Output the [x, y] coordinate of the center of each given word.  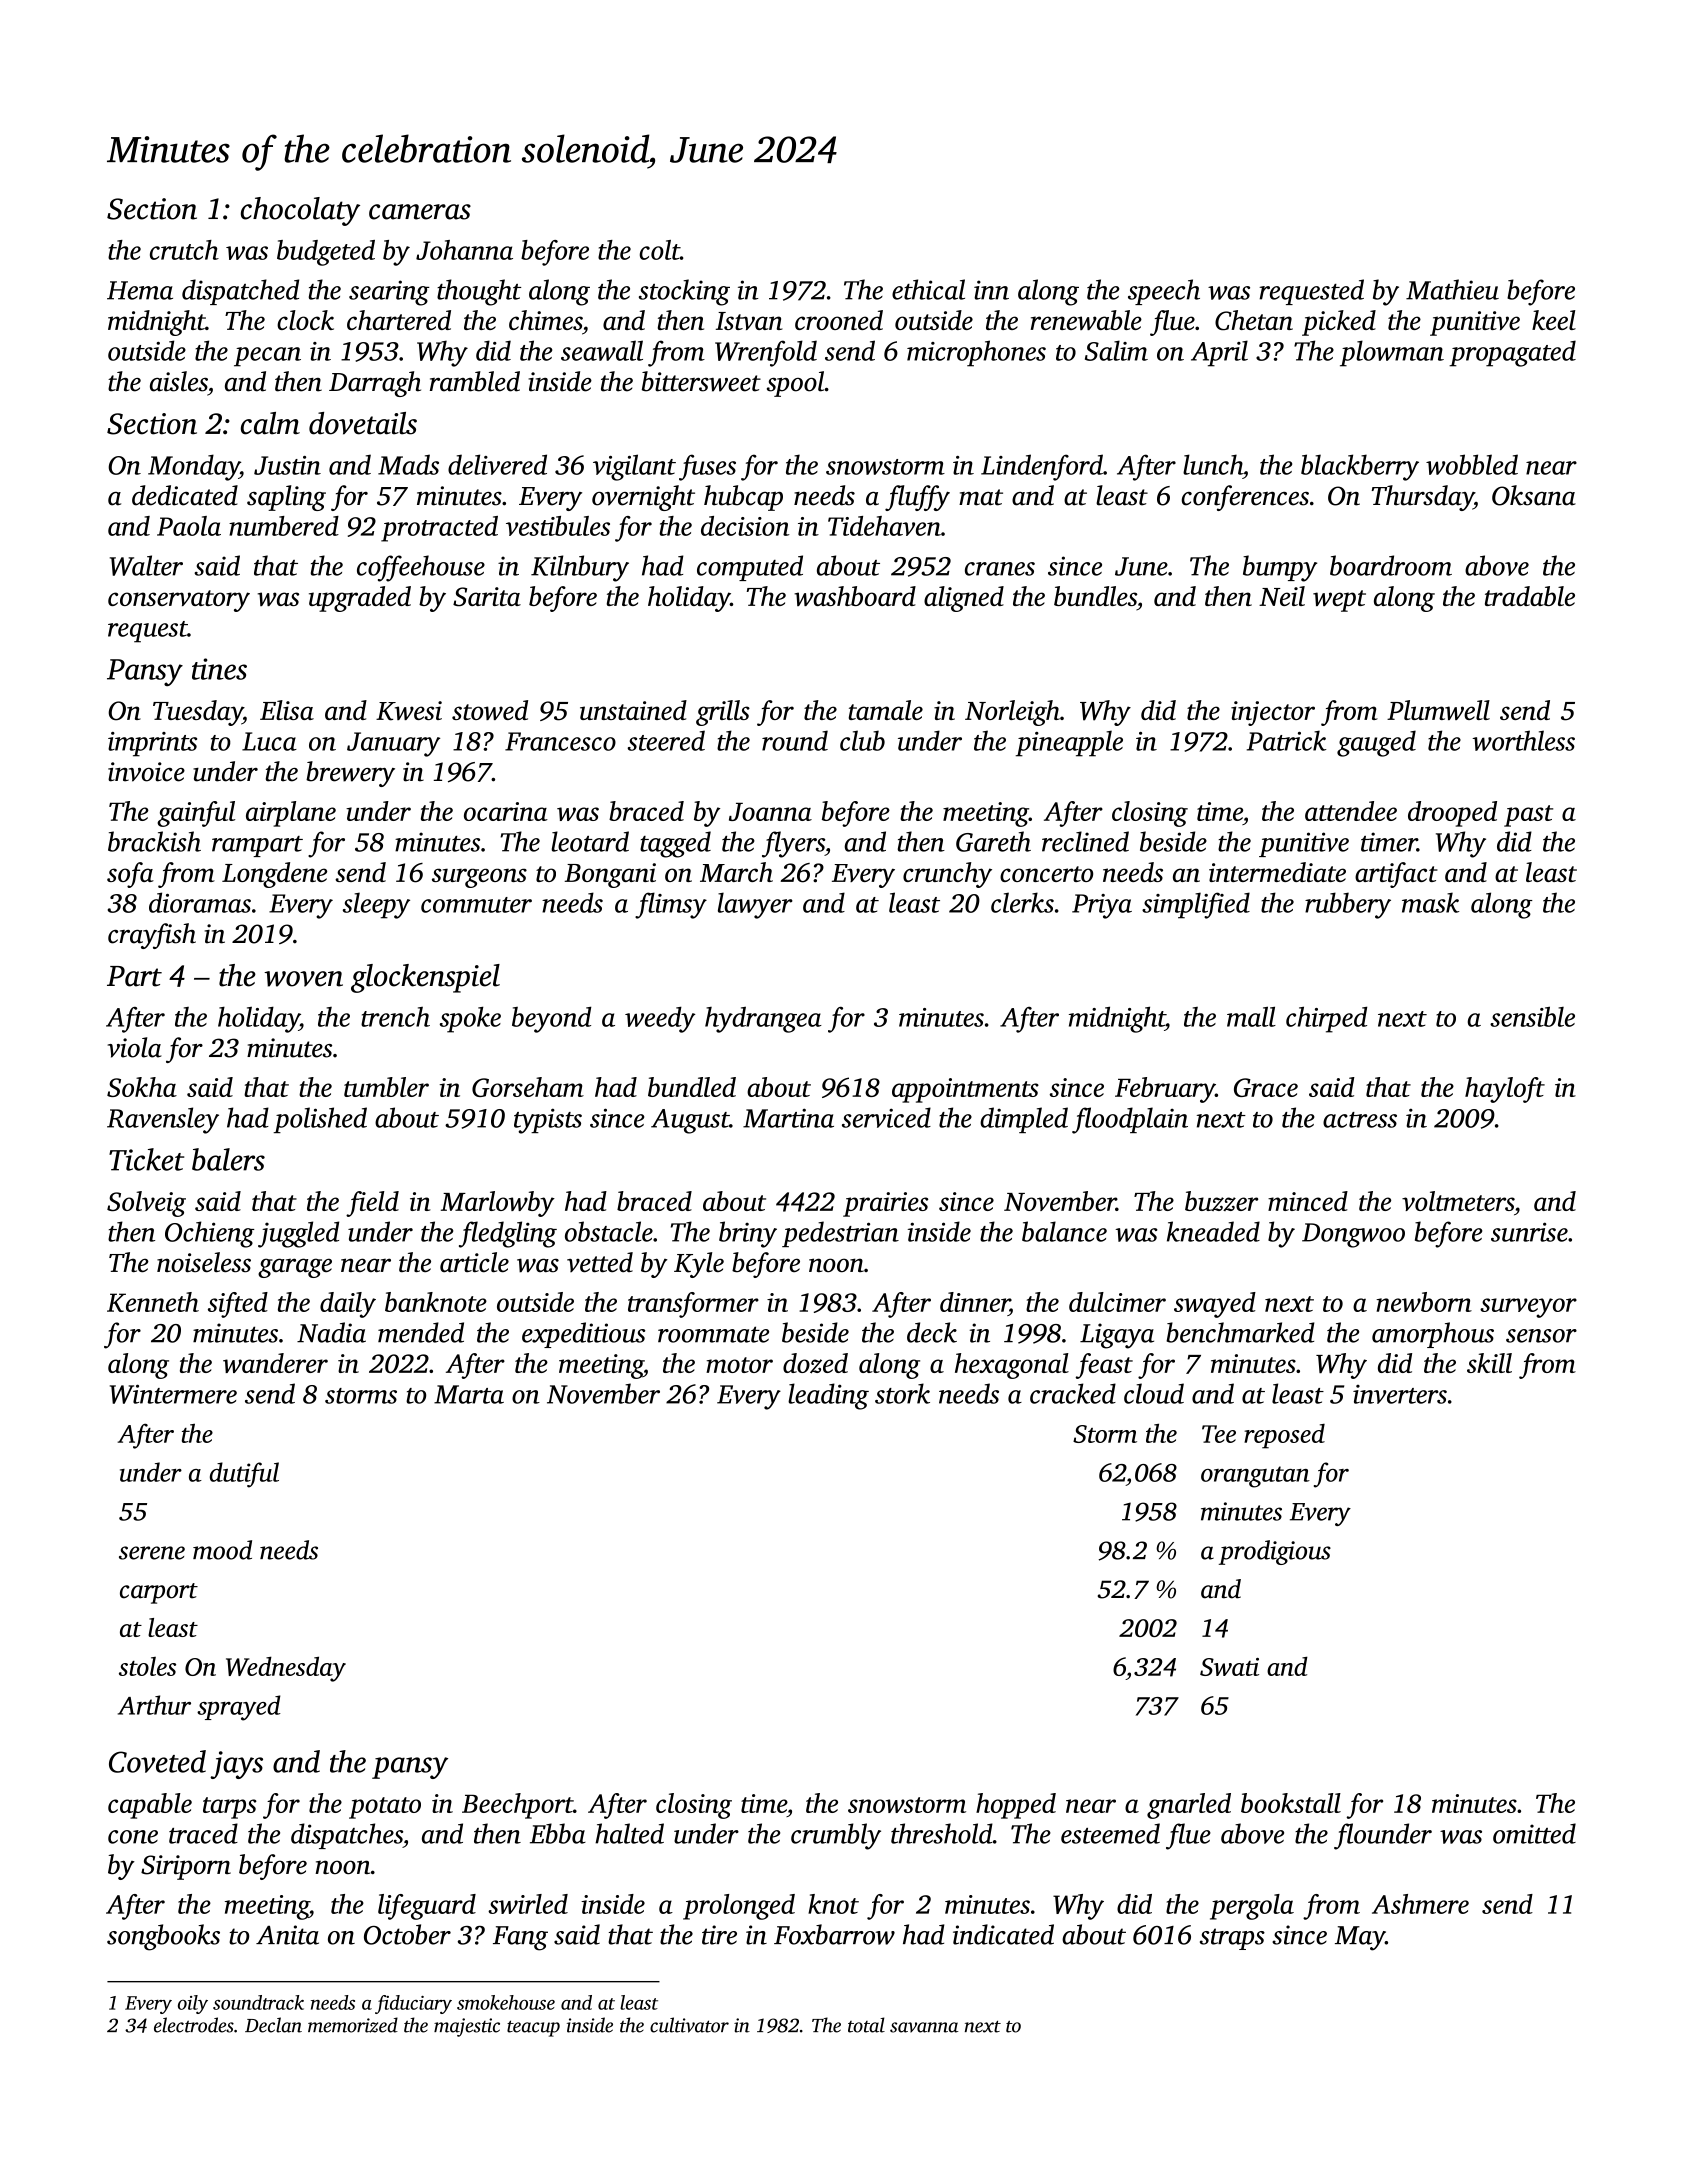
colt [660, 250]
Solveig [146, 1204]
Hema [140, 290]
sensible [1532, 1016]
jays [236, 1765]
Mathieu [1452, 289]
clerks [1022, 902]
